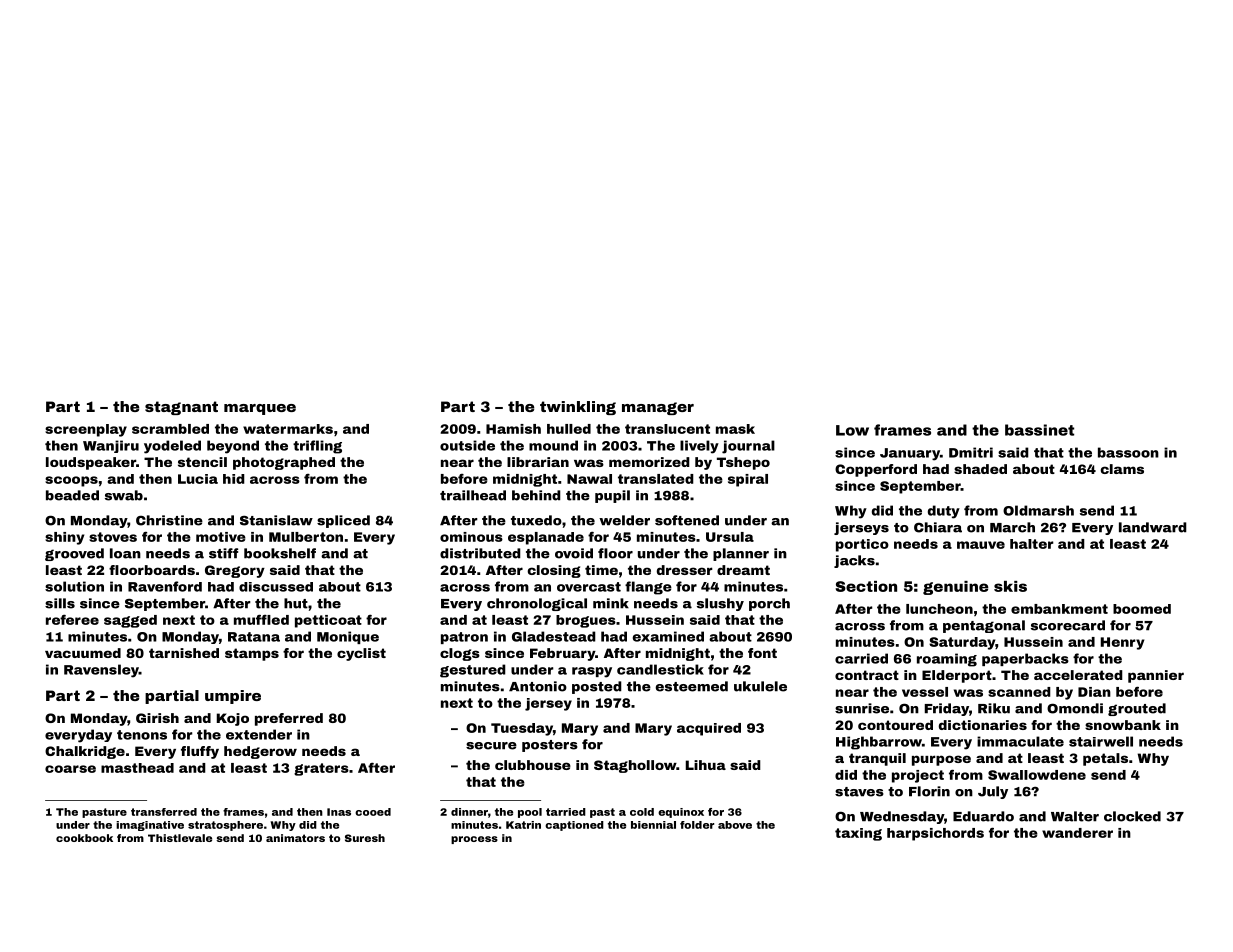  What do you see at coordinates (1039, 430) in the image?
I see `bassinet` at bounding box center [1039, 430].
